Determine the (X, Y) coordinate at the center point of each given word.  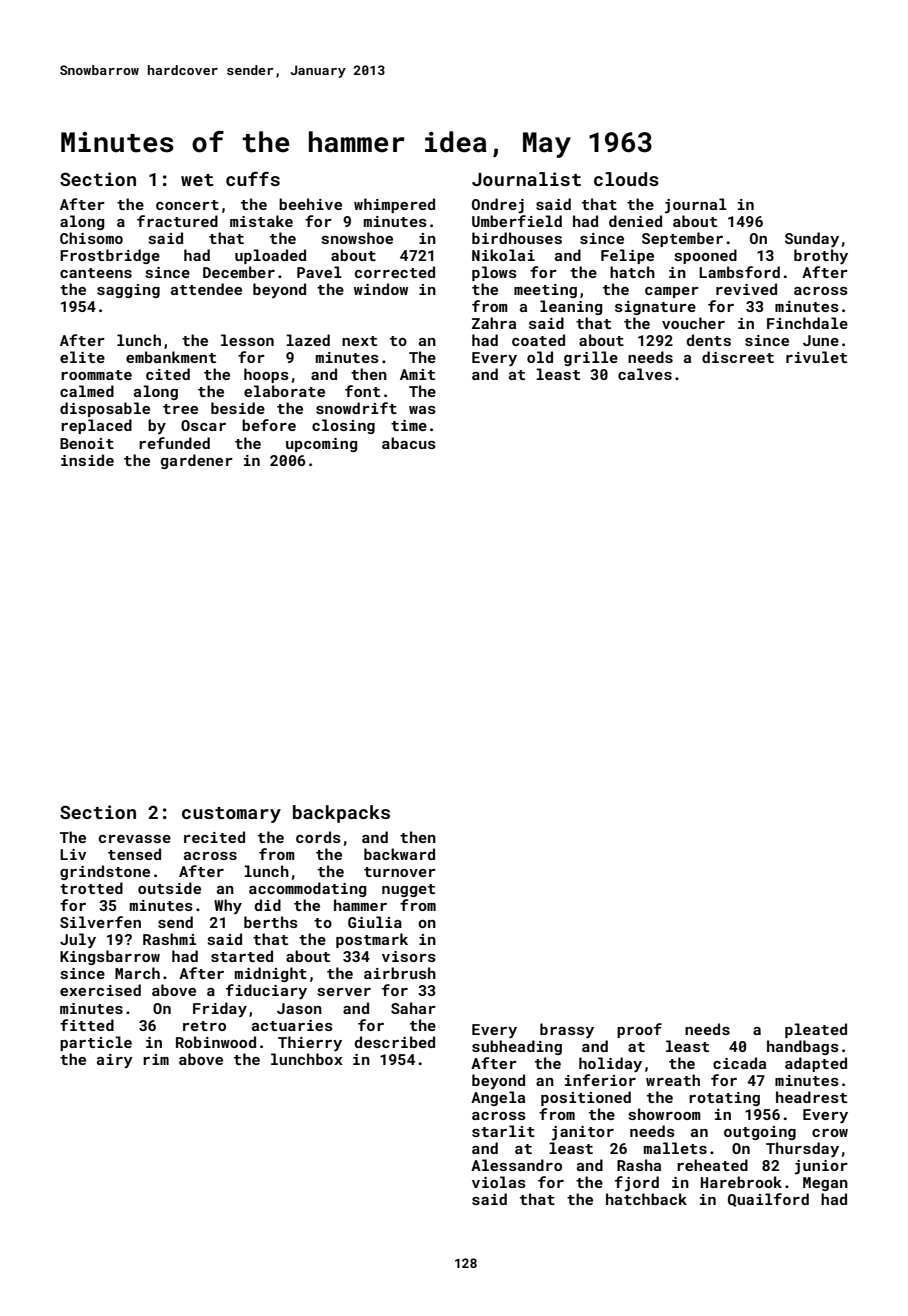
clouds (626, 179)
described (395, 1042)
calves (645, 374)
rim (156, 1059)
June (821, 340)
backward (399, 854)
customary (231, 815)
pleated (816, 1030)
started (242, 956)
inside (87, 460)
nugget (408, 890)
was (422, 410)
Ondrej (498, 206)
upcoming (321, 445)
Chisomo (91, 238)
